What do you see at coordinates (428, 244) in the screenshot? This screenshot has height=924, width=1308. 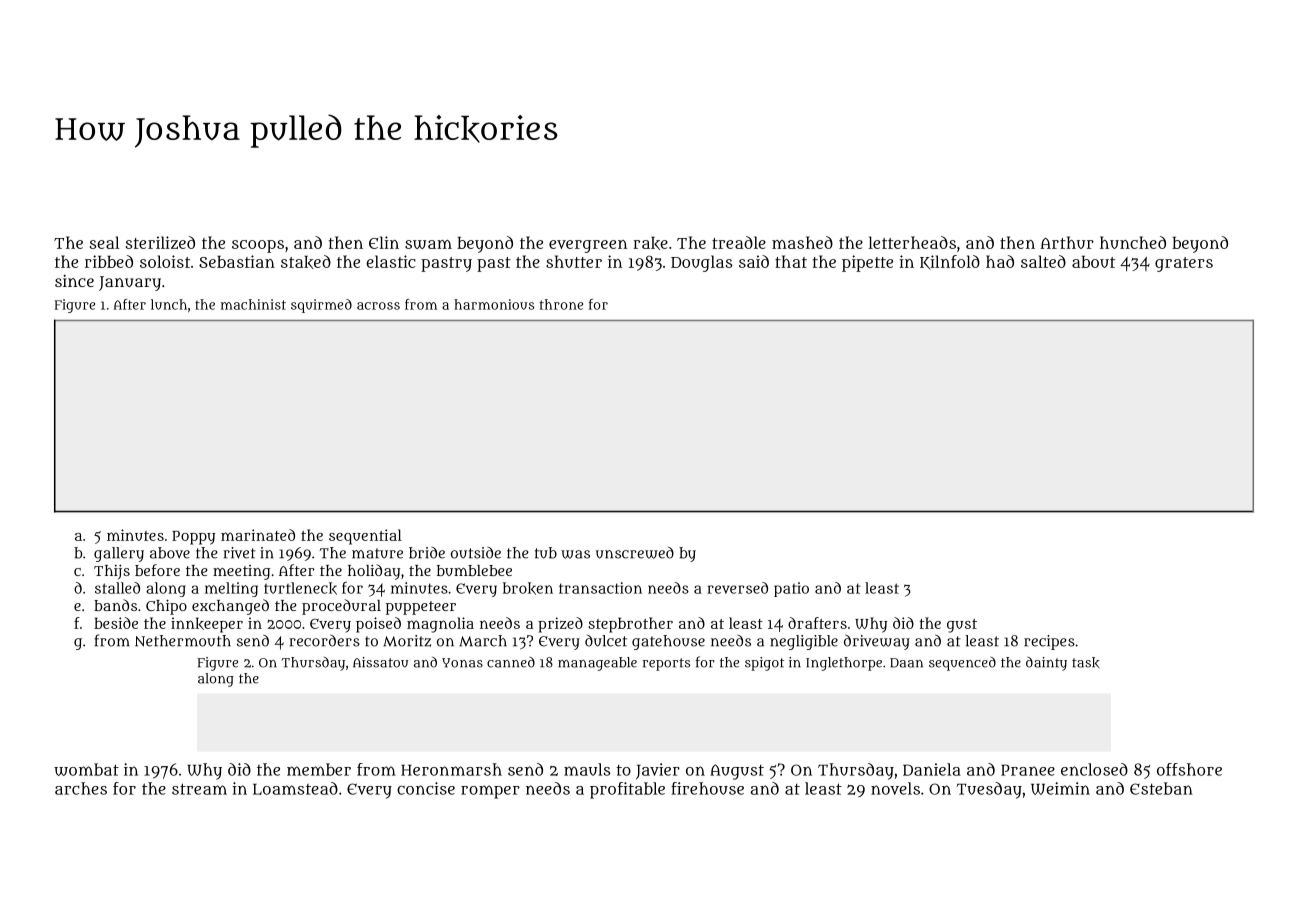 I see `swam` at bounding box center [428, 244].
